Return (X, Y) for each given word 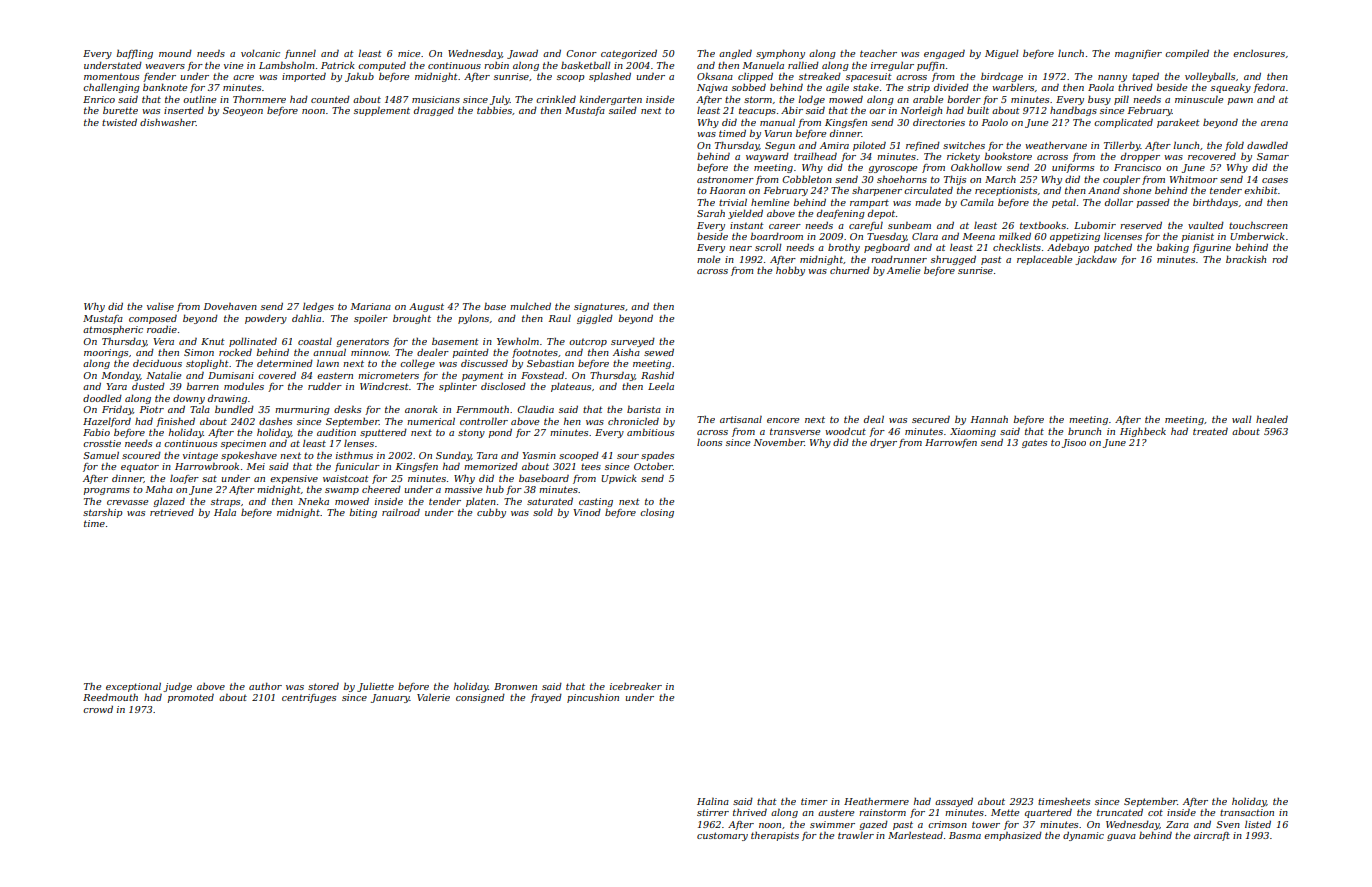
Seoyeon (243, 111)
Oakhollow (976, 167)
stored (323, 686)
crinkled (556, 99)
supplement (382, 111)
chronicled (633, 421)
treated (1210, 431)
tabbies (494, 110)
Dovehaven (230, 306)
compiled (1187, 54)
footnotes (535, 353)
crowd (98, 709)
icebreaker (636, 686)
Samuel (101, 455)
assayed (954, 802)
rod (1280, 259)
